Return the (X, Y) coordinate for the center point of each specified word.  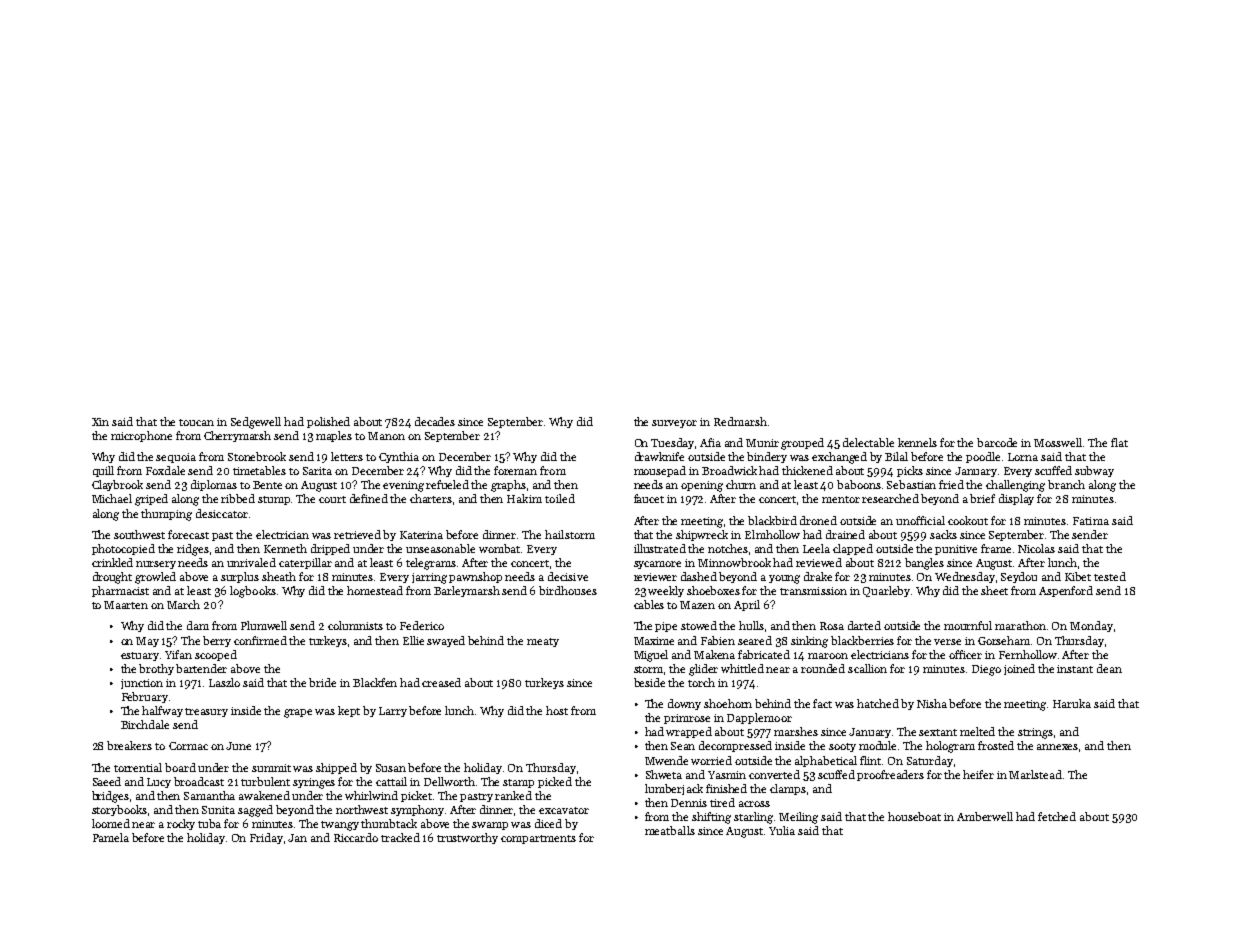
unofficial (920, 520)
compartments (538, 839)
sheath (279, 576)
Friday (266, 838)
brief (982, 498)
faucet (649, 498)
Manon (386, 436)
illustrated (660, 548)
